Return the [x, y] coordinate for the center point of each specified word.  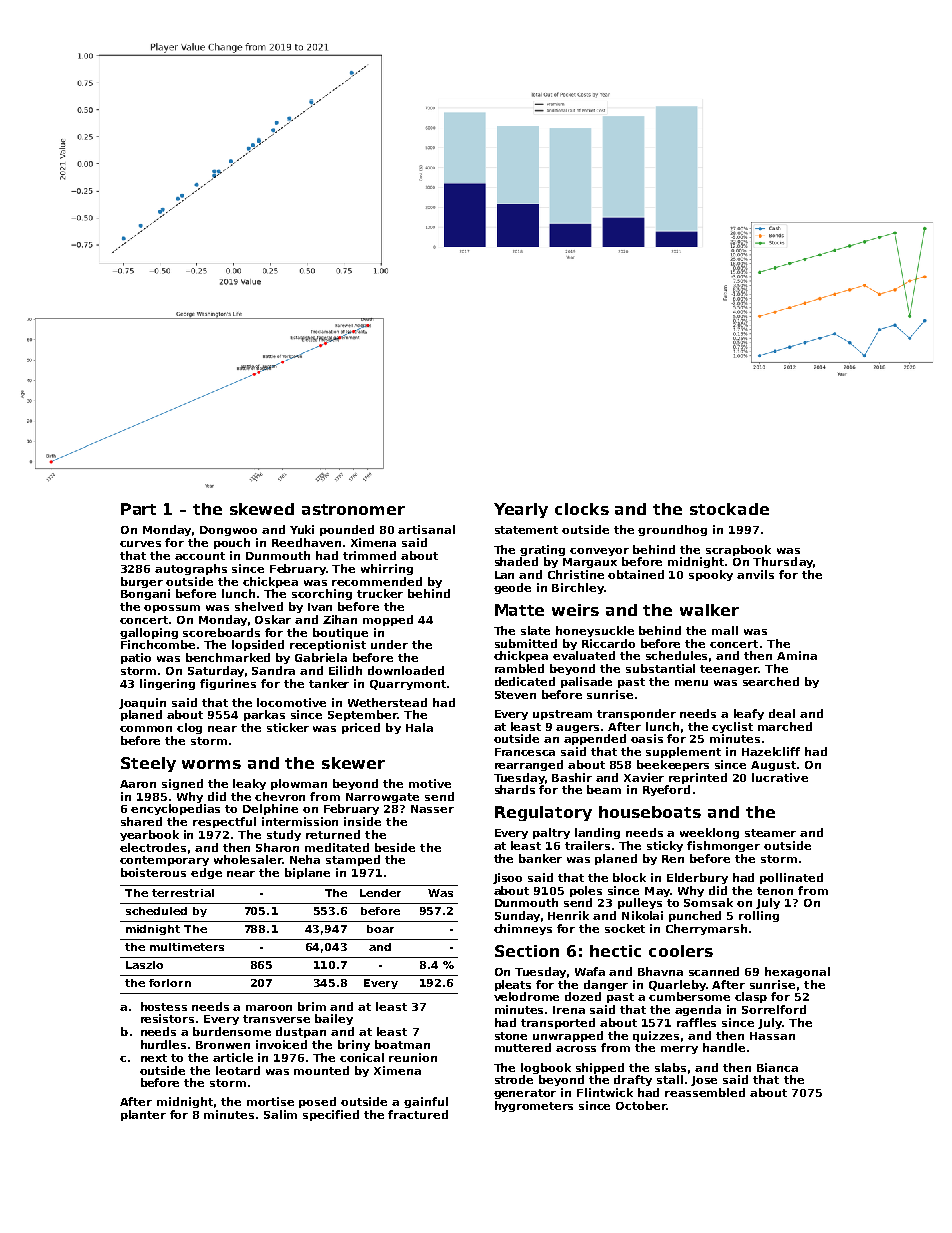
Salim [280, 1114]
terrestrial [183, 893]
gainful [426, 1102]
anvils [755, 574]
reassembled [705, 1092]
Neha [305, 859]
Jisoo [507, 878]
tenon [775, 891]
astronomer [353, 509]
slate [535, 630]
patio [136, 658]
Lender [380, 893]
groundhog [672, 530]
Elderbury [697, 878]
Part [138, 509]
